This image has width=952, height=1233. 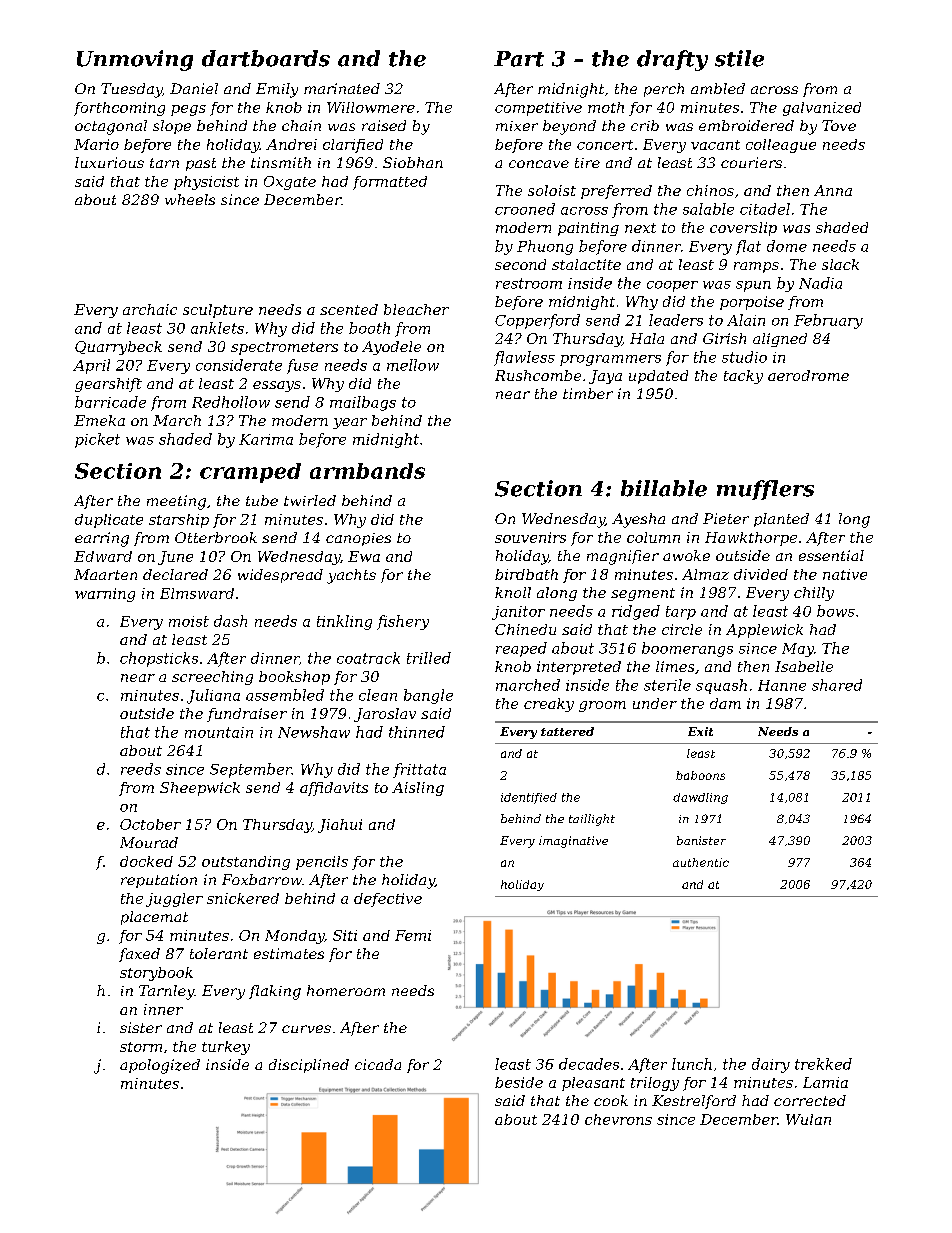 What do you see at coordinates (721, 686) in the image?
I see `squash` at bounding box center [721, 686].
